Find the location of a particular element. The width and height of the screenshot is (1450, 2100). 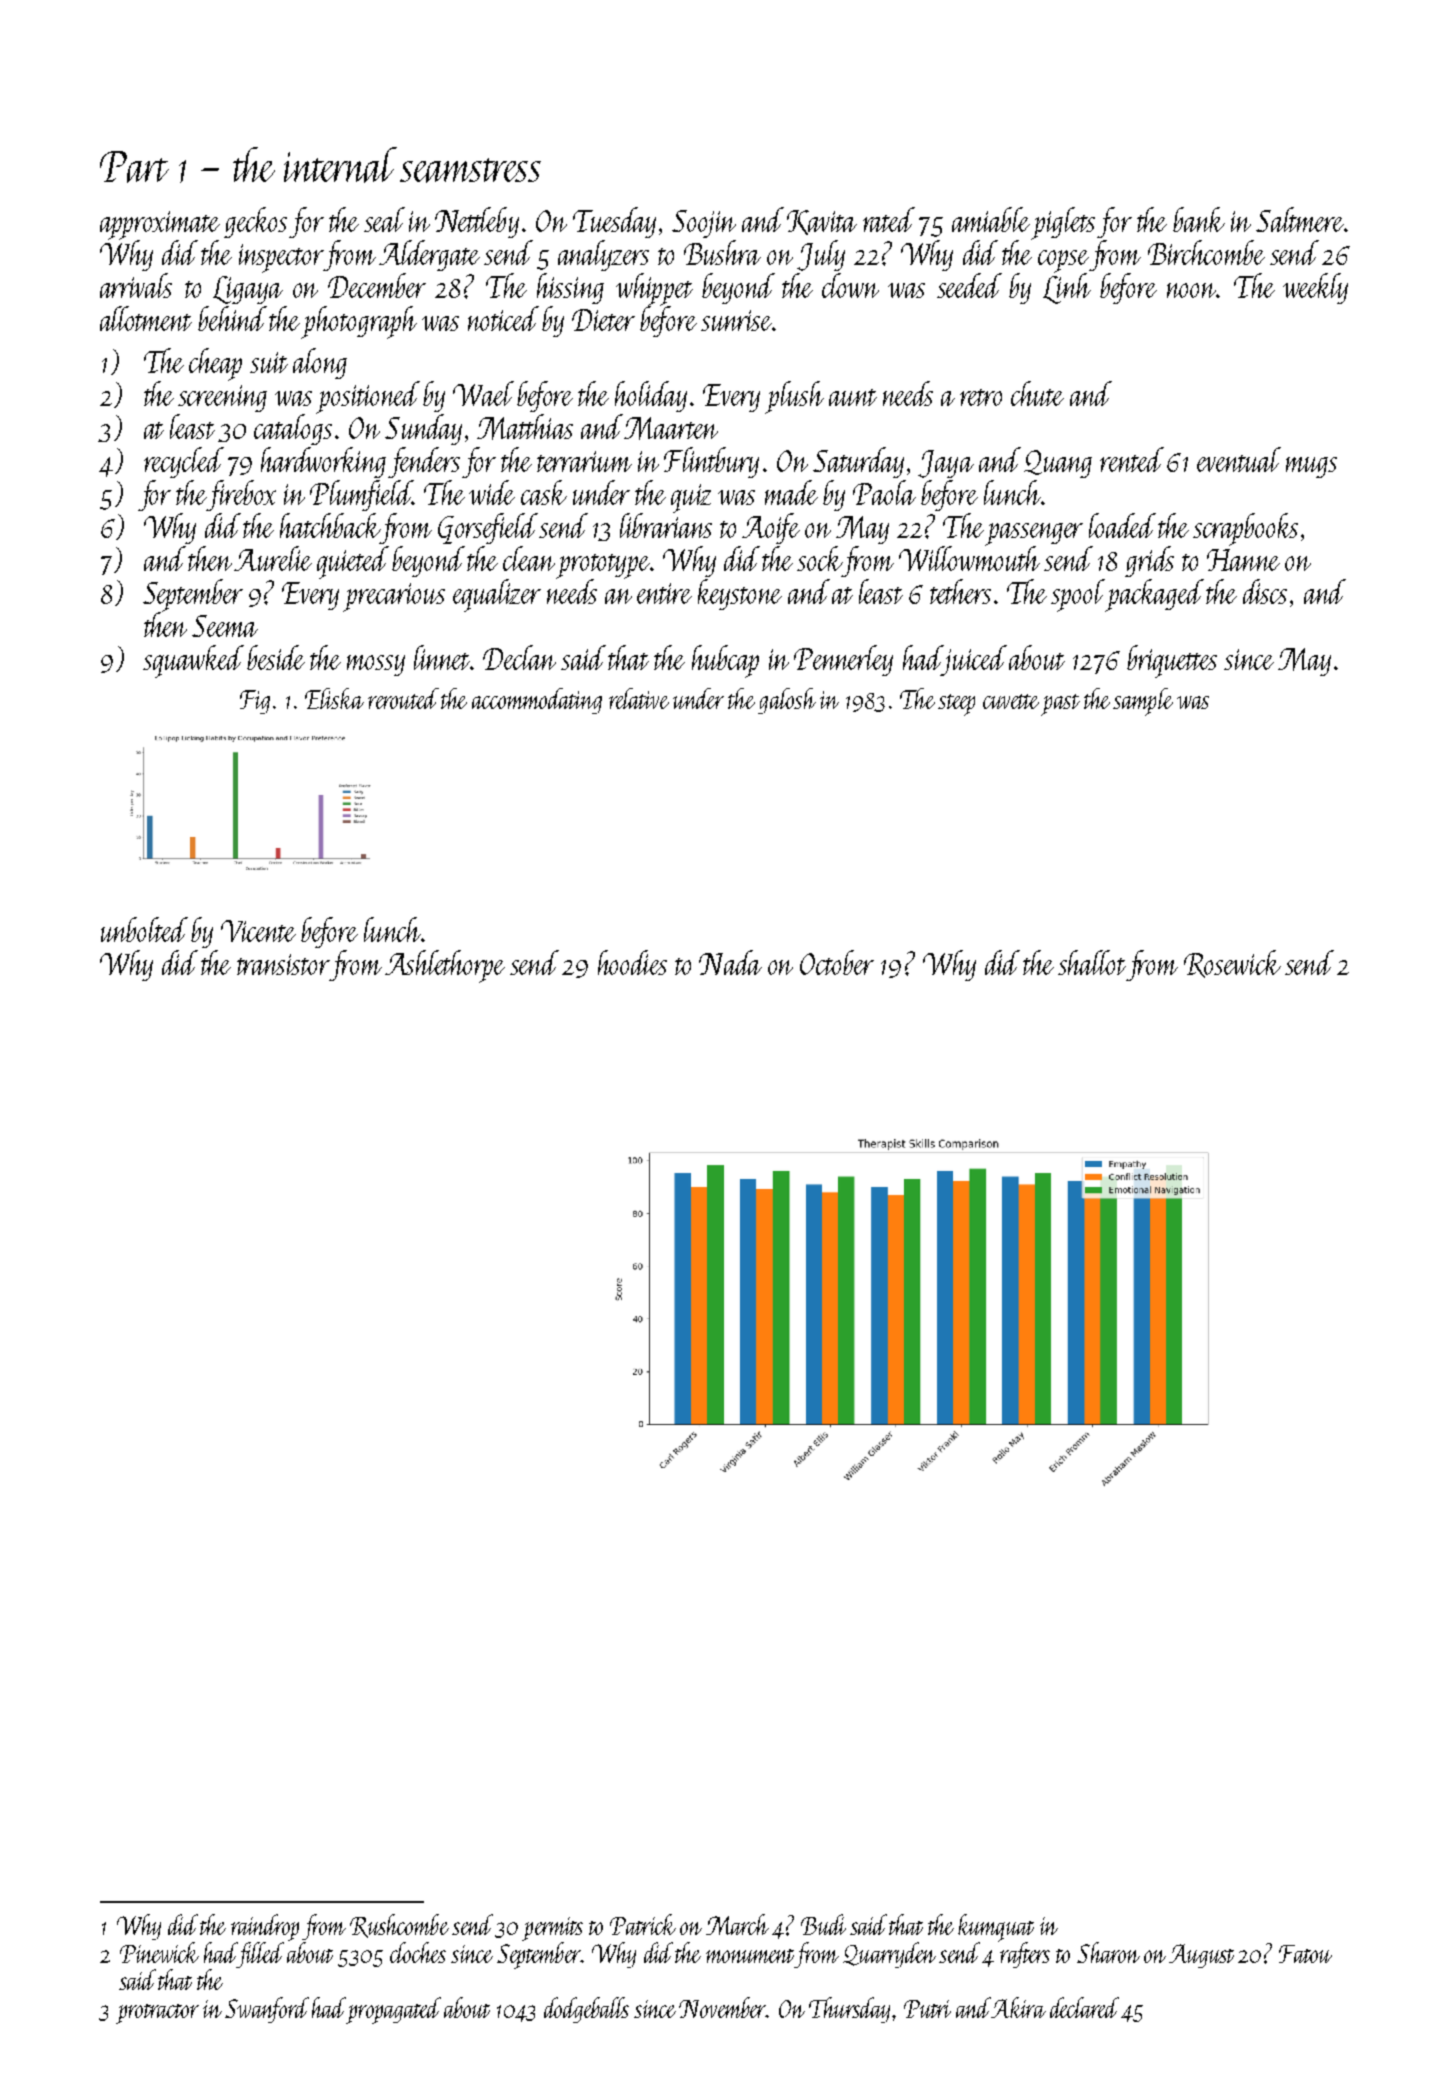

transistor is located at coordinates (283, 964).
